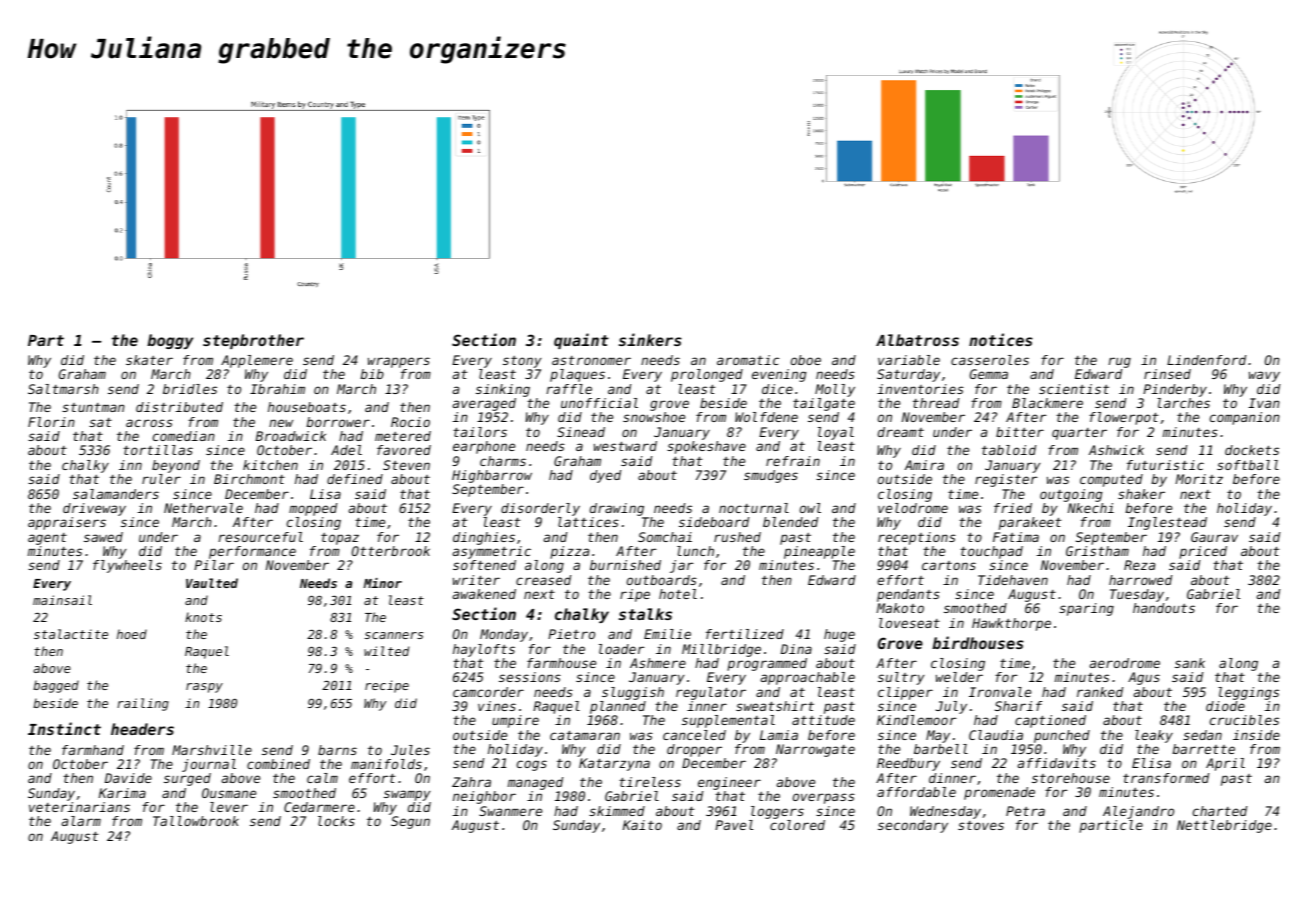 This screenshot has height=924, width=1308. Describe the element at coordinates (1001, 339) in the screenshot. I see `notices` at that location.
